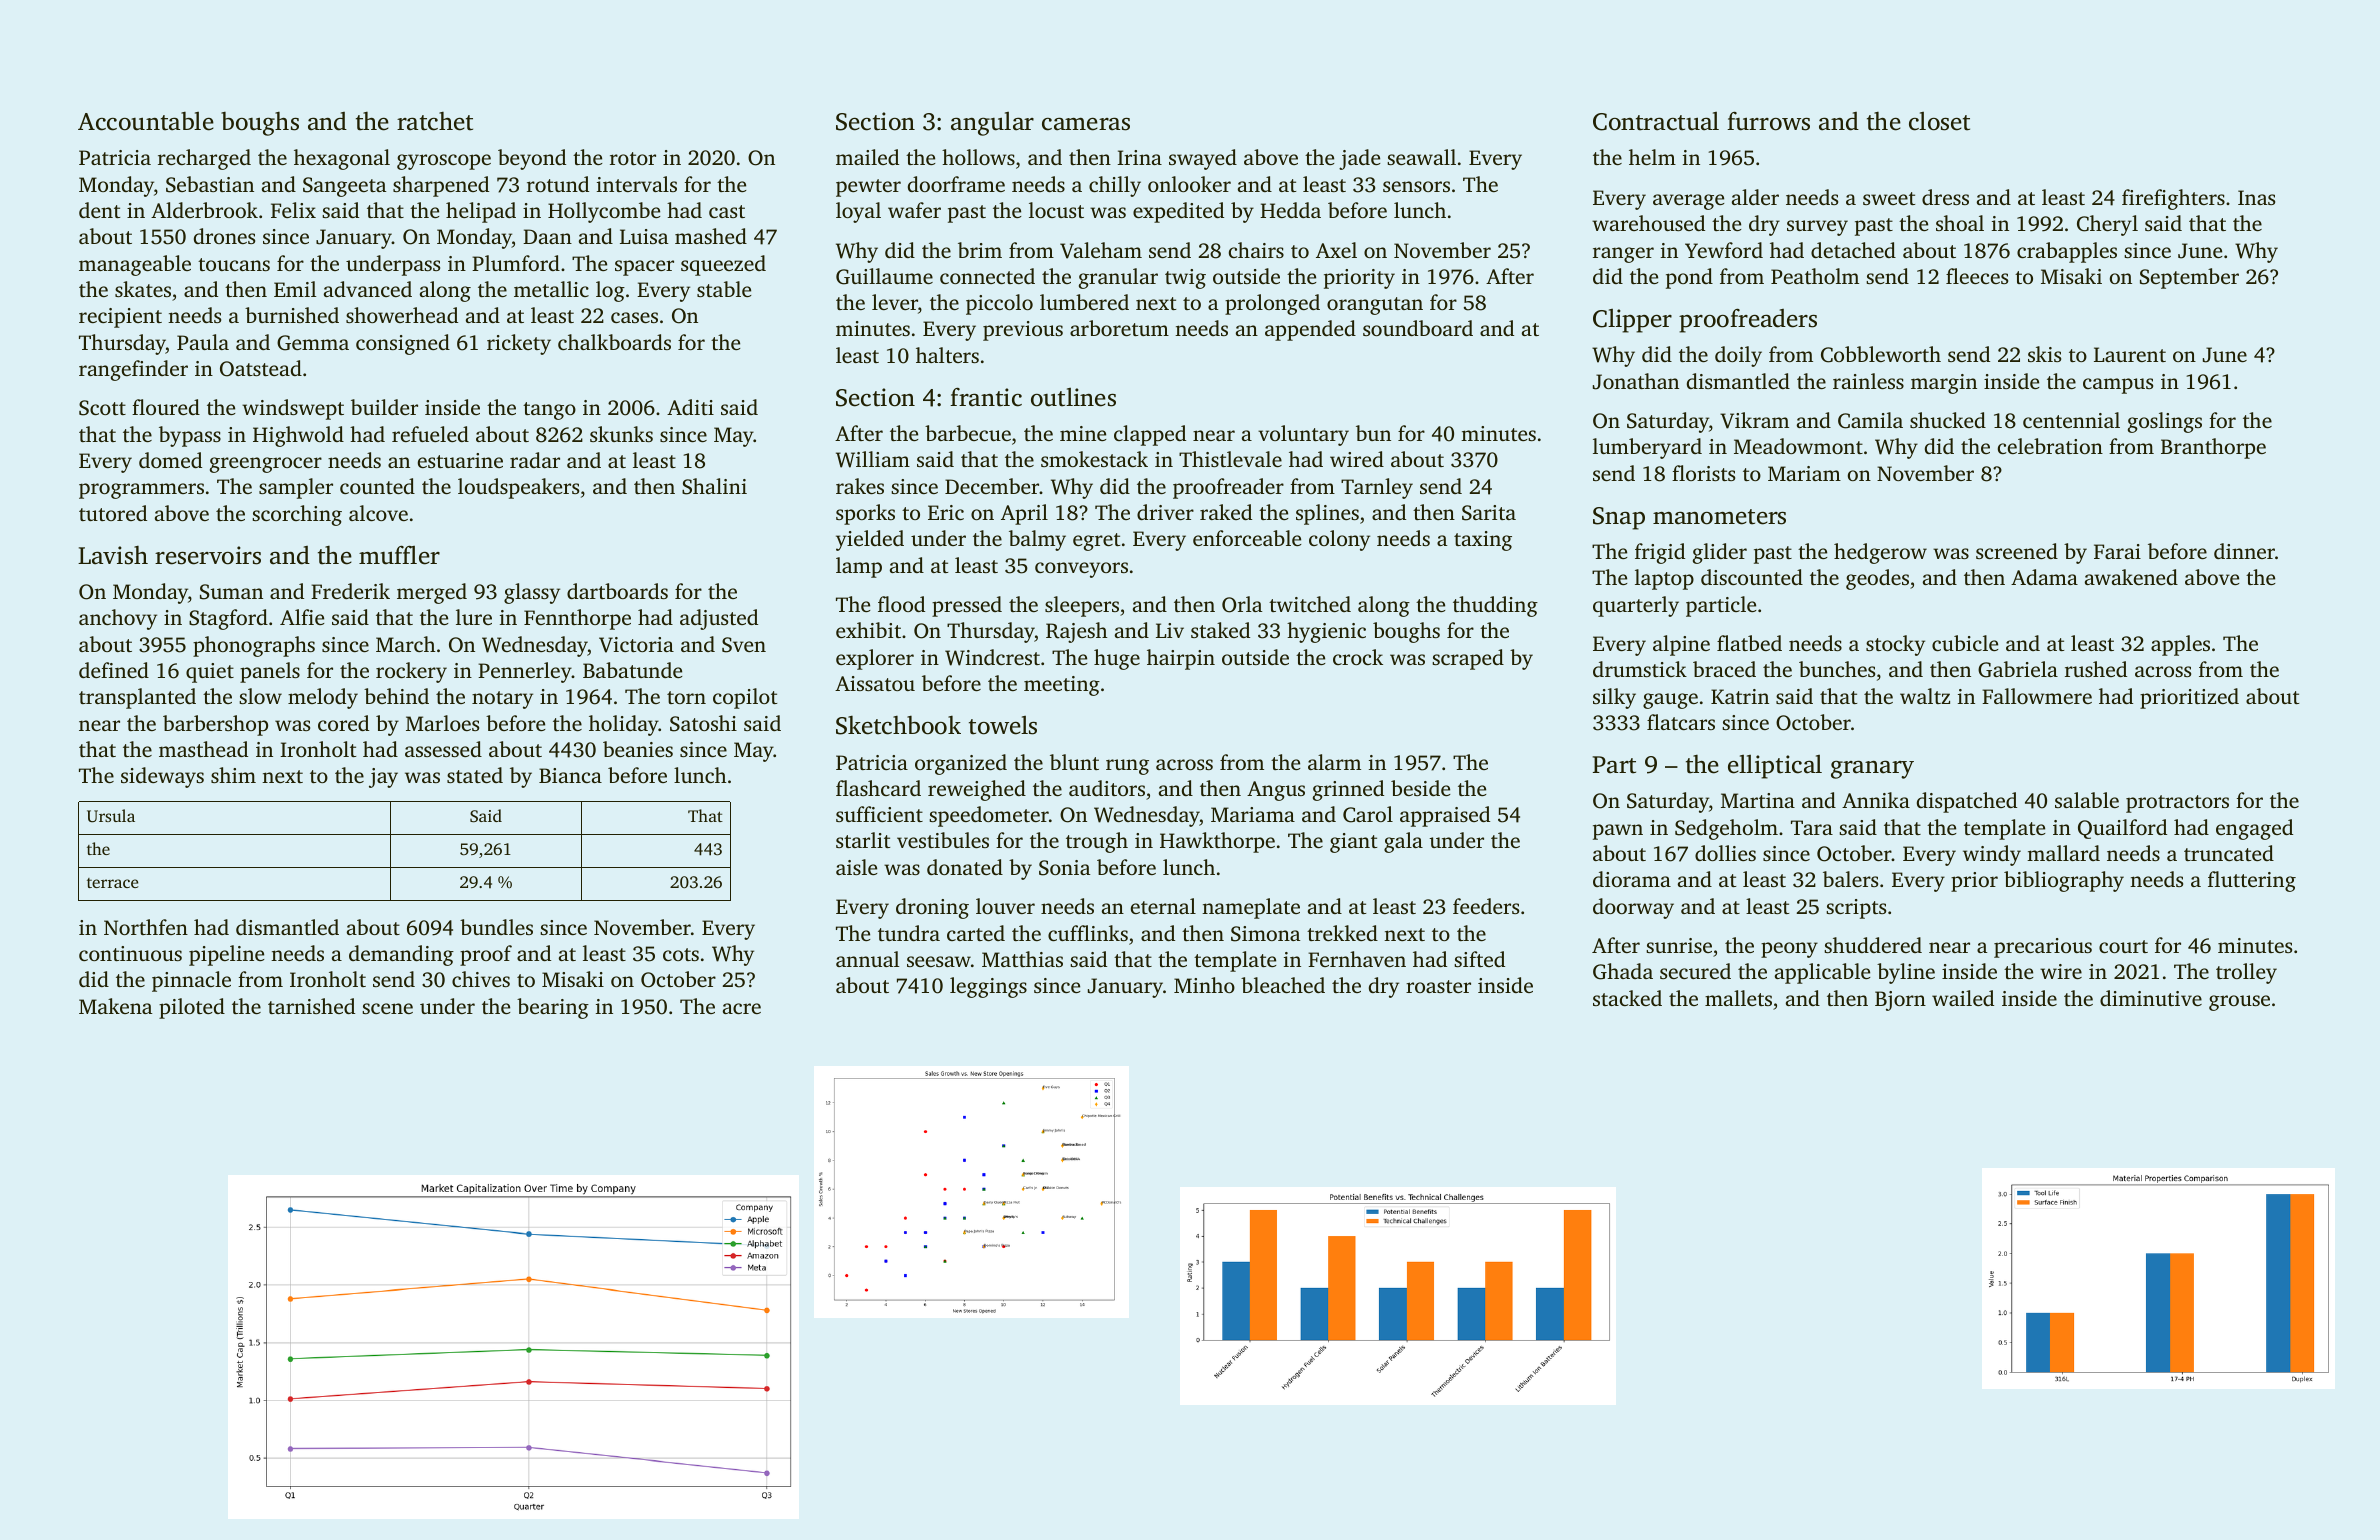  Describe the element at coordinates (1945, 197) in the screenshot. I see `dress` at that location.
